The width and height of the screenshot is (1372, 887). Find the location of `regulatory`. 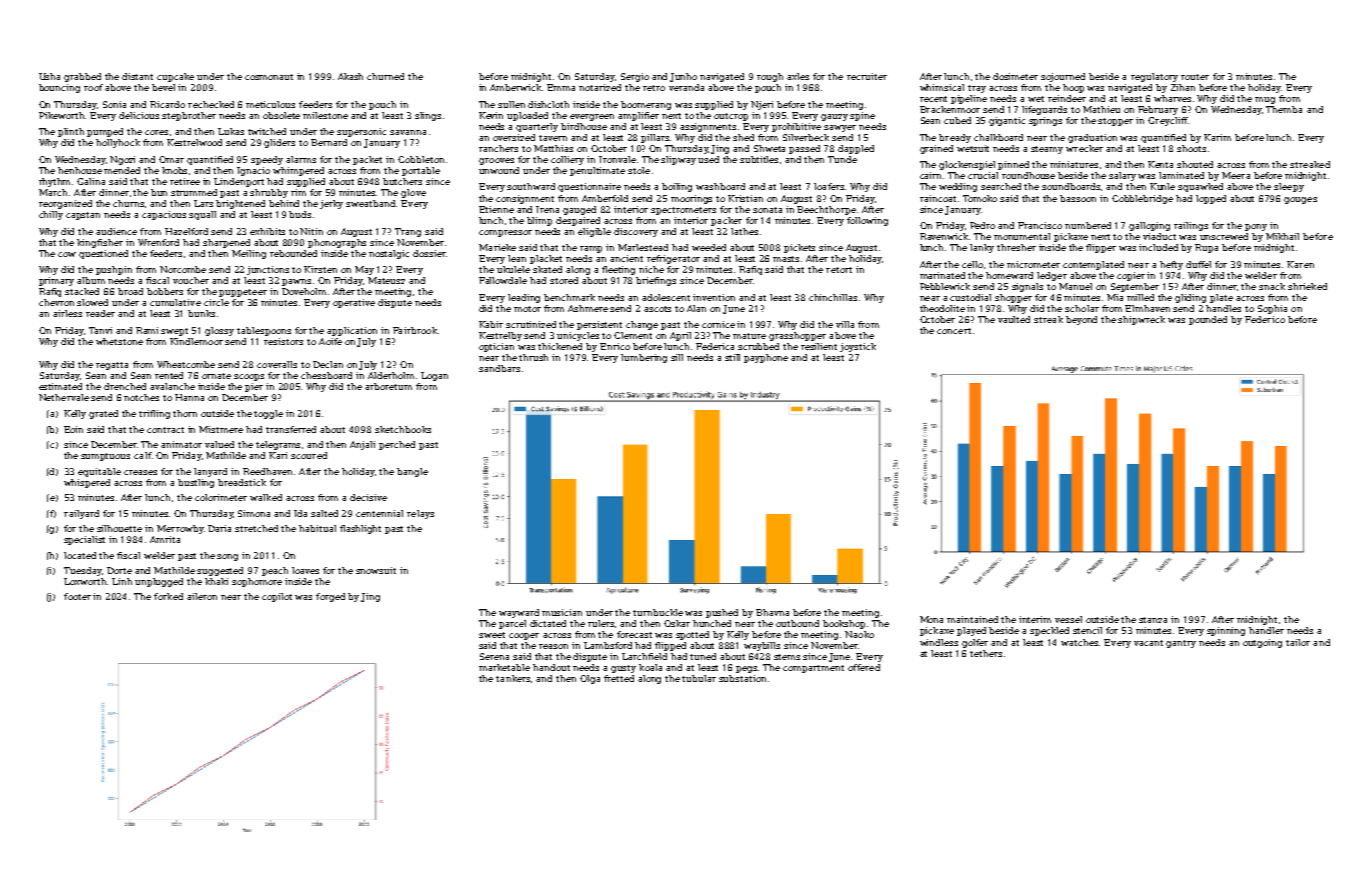

regulatory is located at coordinates (1154, 77).
